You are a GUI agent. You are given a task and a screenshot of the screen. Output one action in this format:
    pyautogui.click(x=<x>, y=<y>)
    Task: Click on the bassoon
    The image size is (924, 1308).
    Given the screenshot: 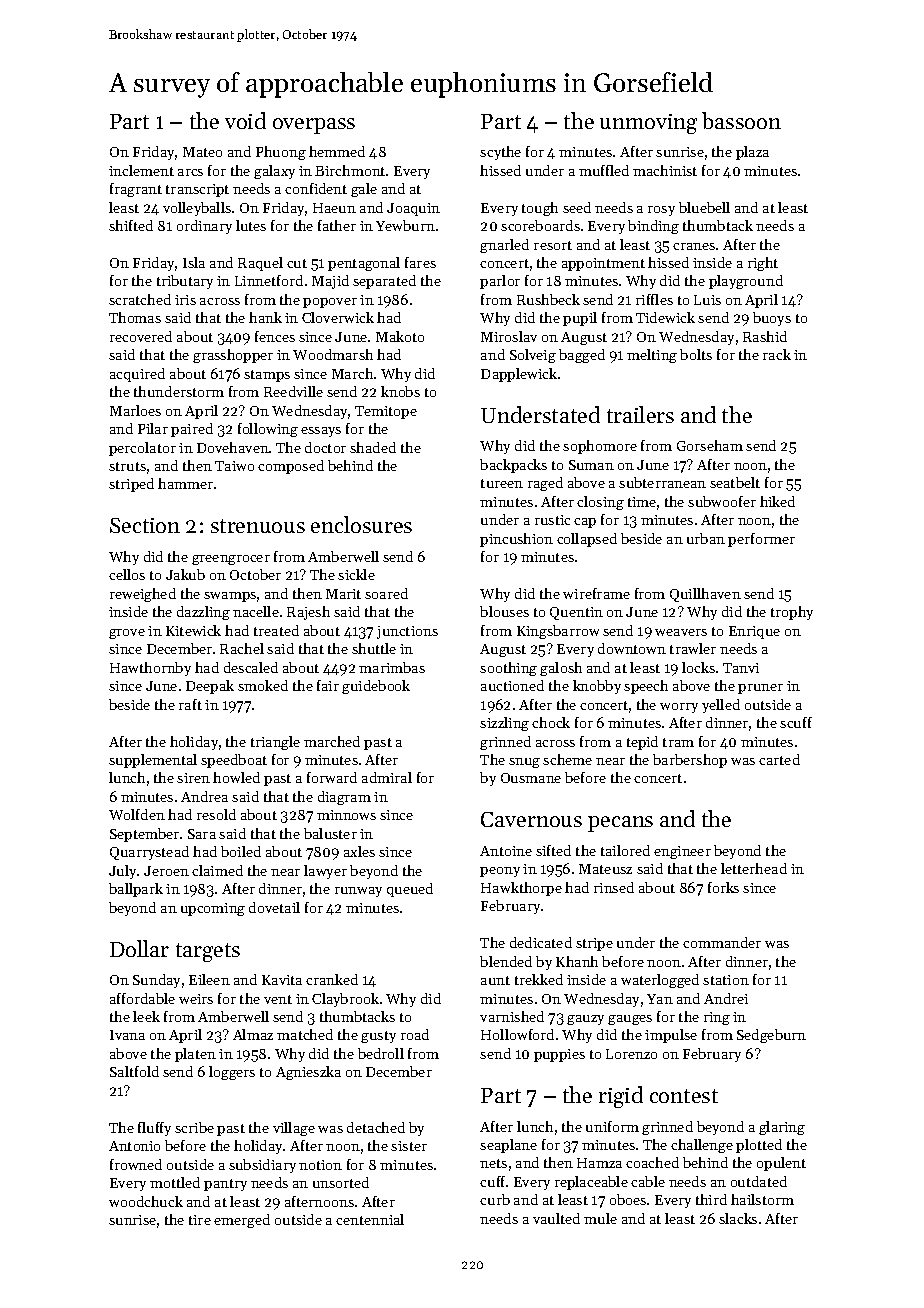 What is the action you would take?
    pyautogui.click(x=741, y=120)
